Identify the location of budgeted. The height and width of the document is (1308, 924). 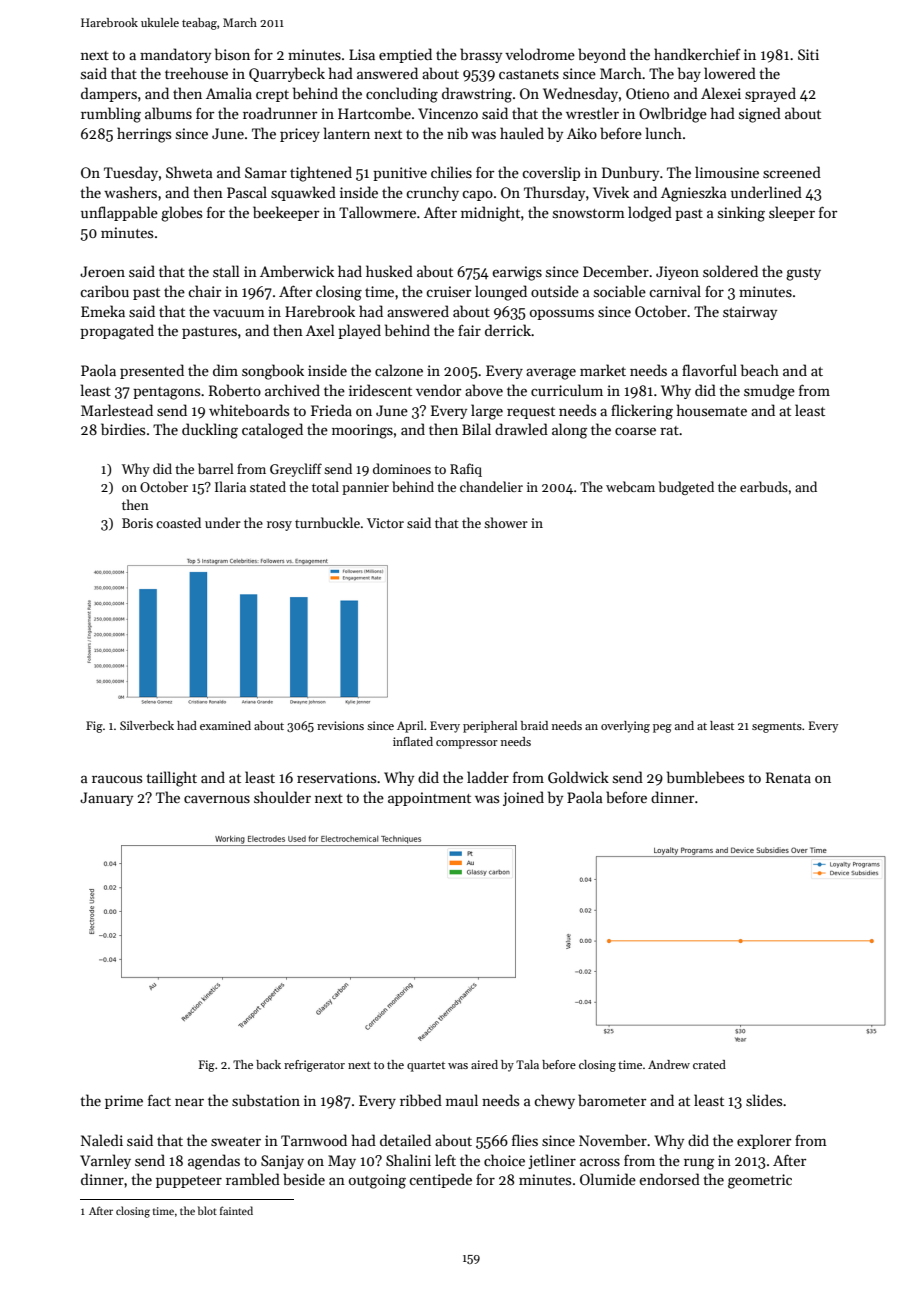
(686, 488).
